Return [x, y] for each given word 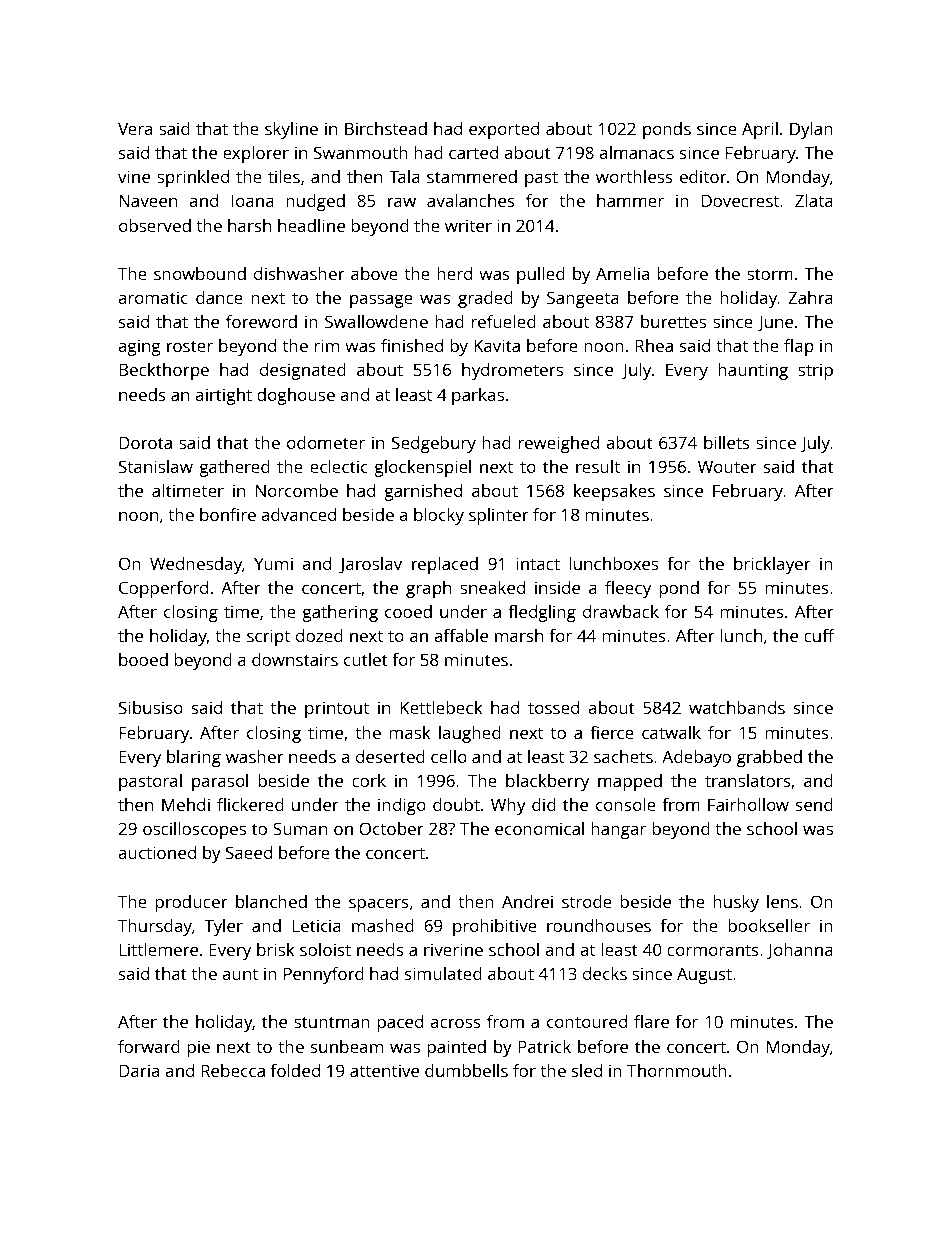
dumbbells [466, 1070]
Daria [139, 1070]
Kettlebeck [441, 707]
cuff [819, 635]
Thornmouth [677, 1070]
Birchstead [386, 128]
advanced [298, 514]
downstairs [295, 659]
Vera [135, 128]
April [760, 130]
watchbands [737, 707]
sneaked [492, 587]
